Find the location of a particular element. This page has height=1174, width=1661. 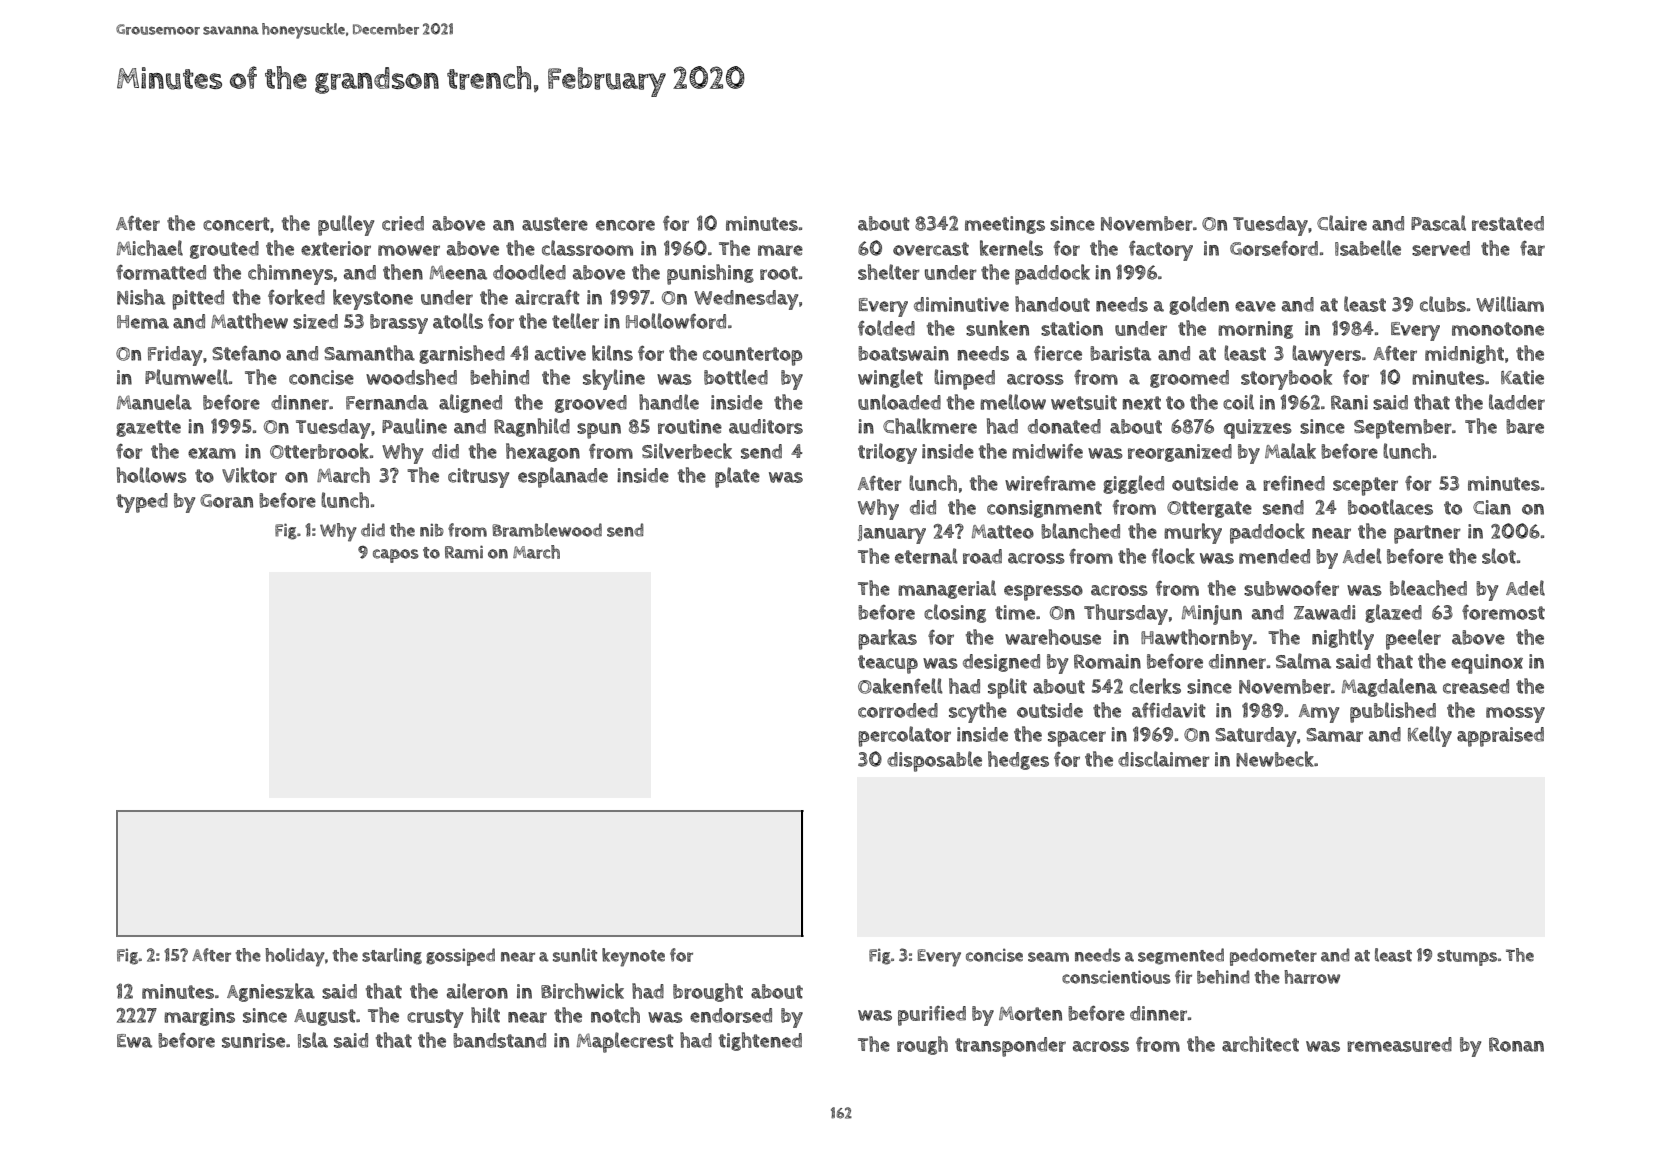

disposable is located at coordinates (934, 761).
